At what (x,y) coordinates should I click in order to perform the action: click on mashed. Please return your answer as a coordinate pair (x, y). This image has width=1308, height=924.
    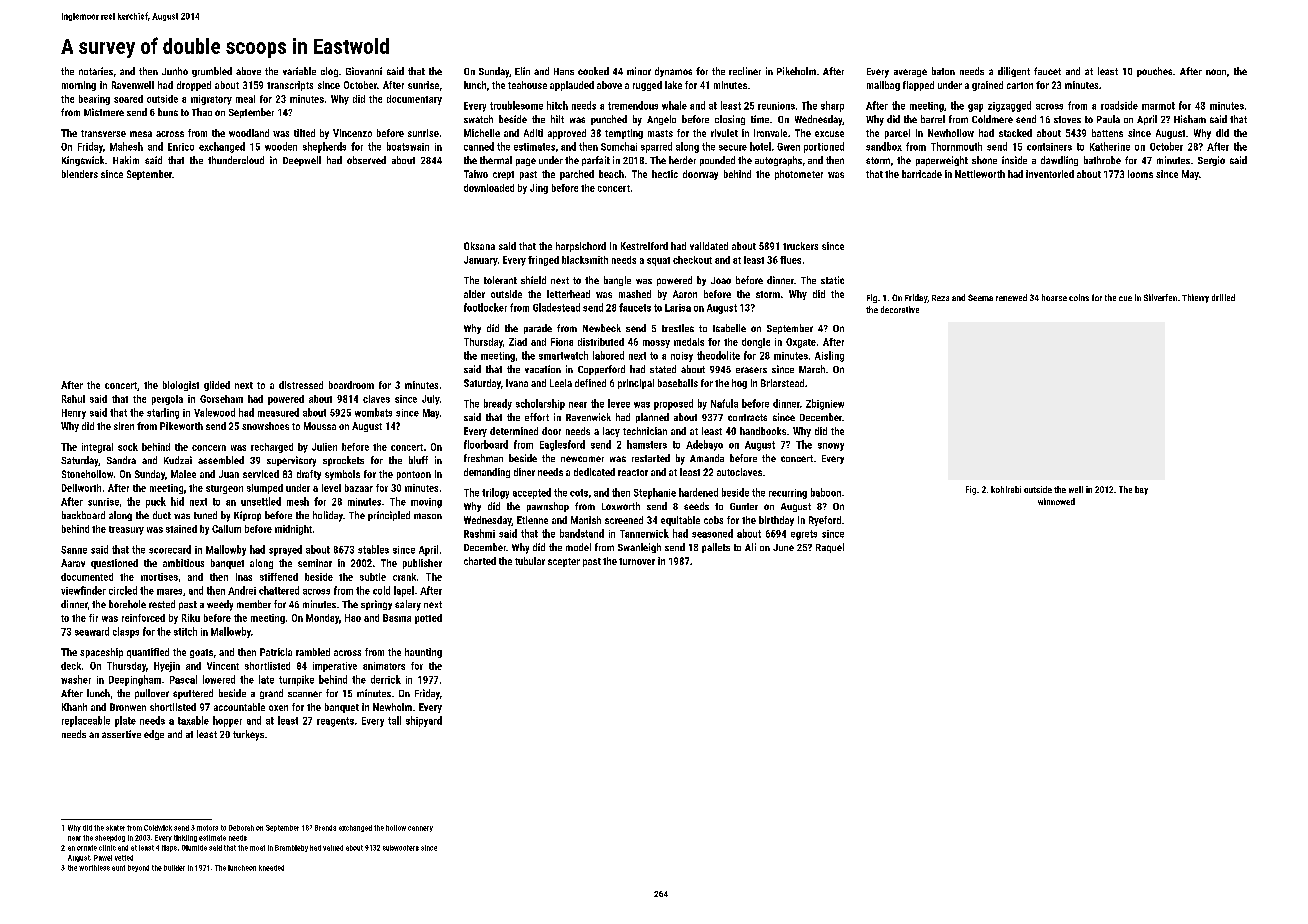
    Looking at the image, I should click on (635, 294).
